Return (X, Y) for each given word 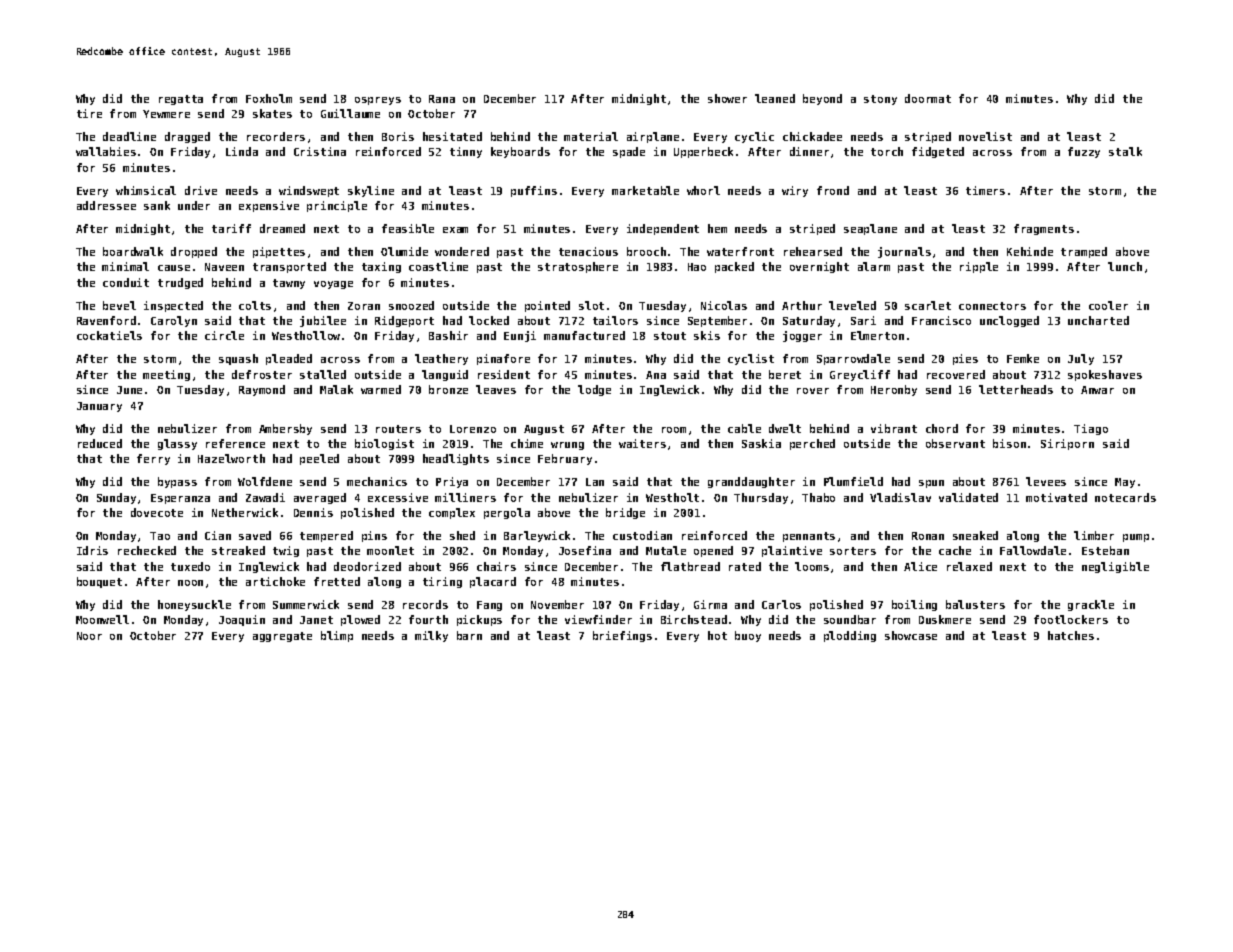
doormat (928, 98)
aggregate (282, 637)
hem (717, 228)
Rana (442, 99)
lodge (594, 390)
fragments (1044, 229)
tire (89, 113)
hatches (1071, 635)
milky (431, 636)
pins (374, 536)
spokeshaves (1105, 375)
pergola (507, 513)
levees (1046, 481)
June (129, 390)
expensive (269, 206)
